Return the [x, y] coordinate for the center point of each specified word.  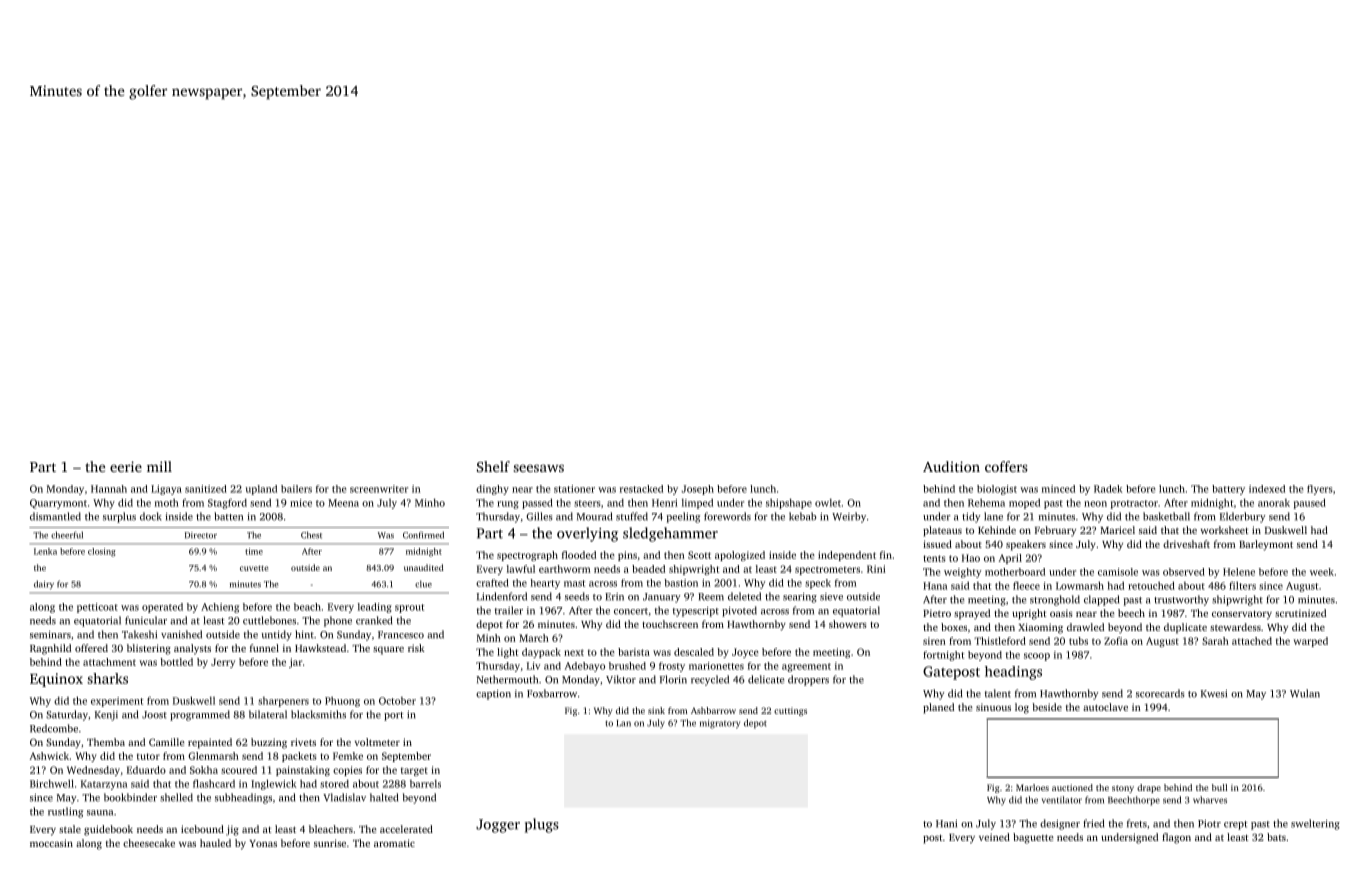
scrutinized [1300, 613]
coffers [1006, 466]
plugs [542, 825]
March [534, 638]
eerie [126, 466]
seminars [50, 635]
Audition [951, 466]
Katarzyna [104, 785]
